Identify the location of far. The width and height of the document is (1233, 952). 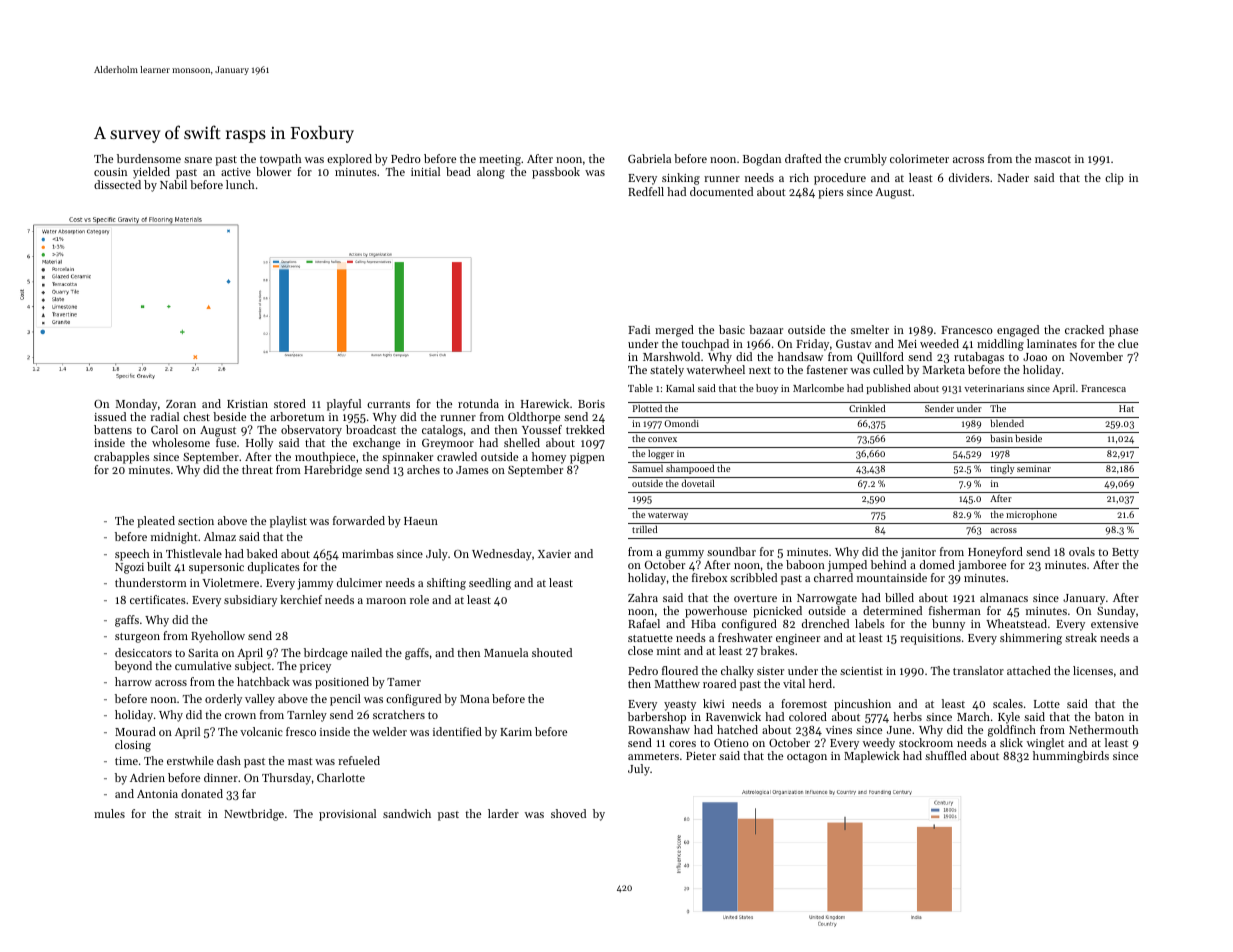
(249, 793).
